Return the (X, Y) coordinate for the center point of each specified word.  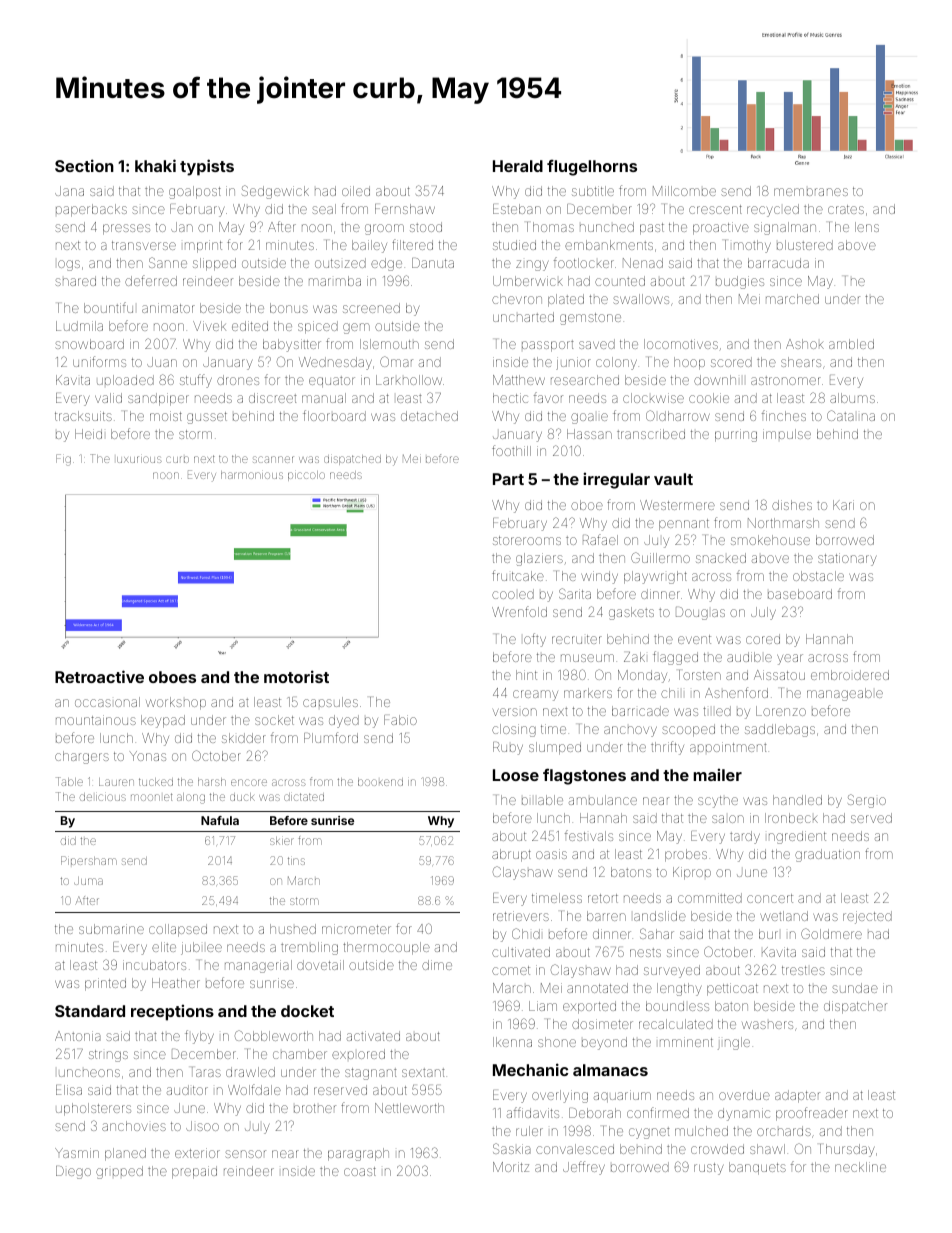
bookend (380, 782)
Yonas (148, 756)
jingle (734, 1043)
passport (548, 346)
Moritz (511, 1167)
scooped (688, 730)
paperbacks (91, 210)
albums (852, 398)
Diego (73, 1172)
